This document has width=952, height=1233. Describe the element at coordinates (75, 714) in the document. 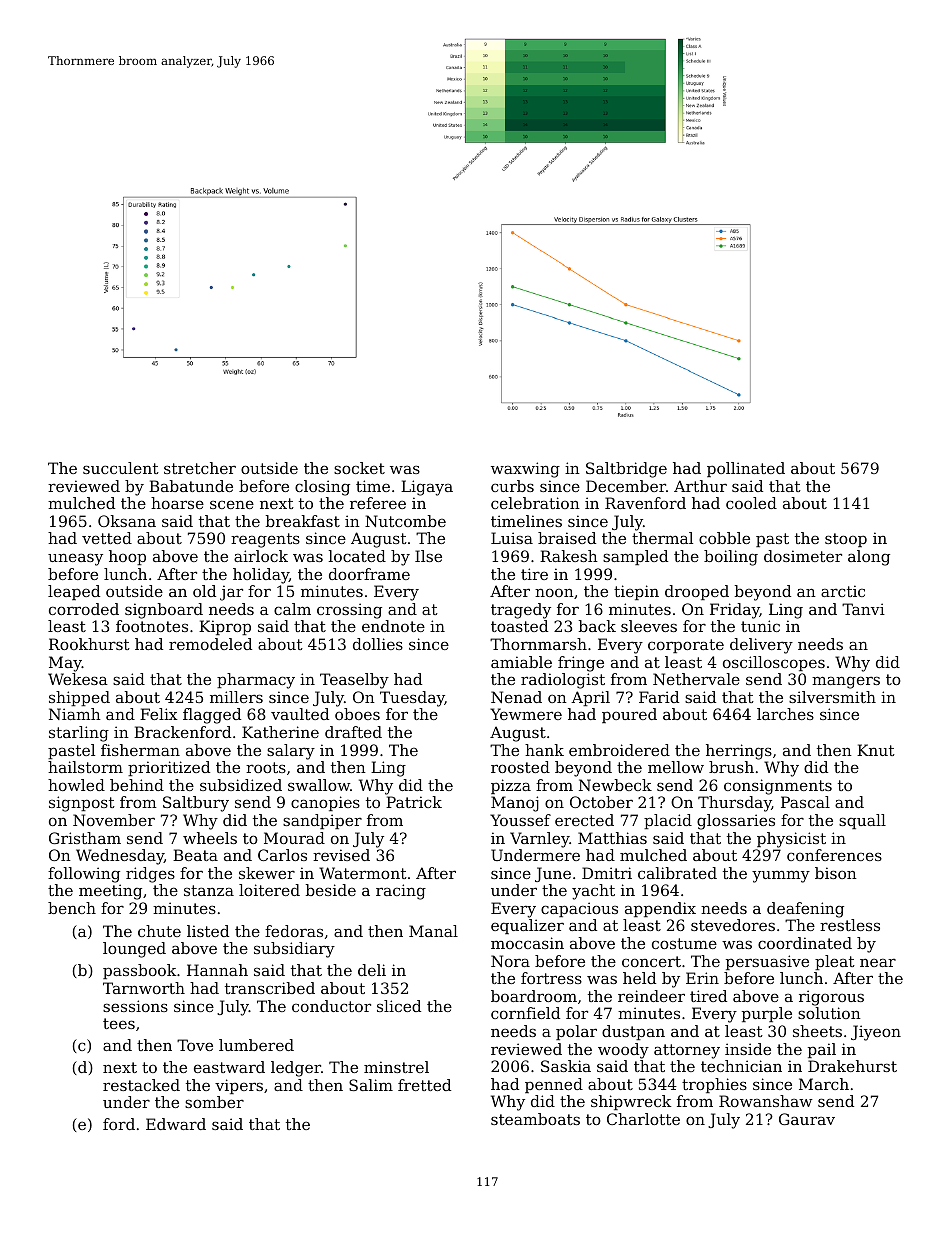

I see `Niamh` at that location.
